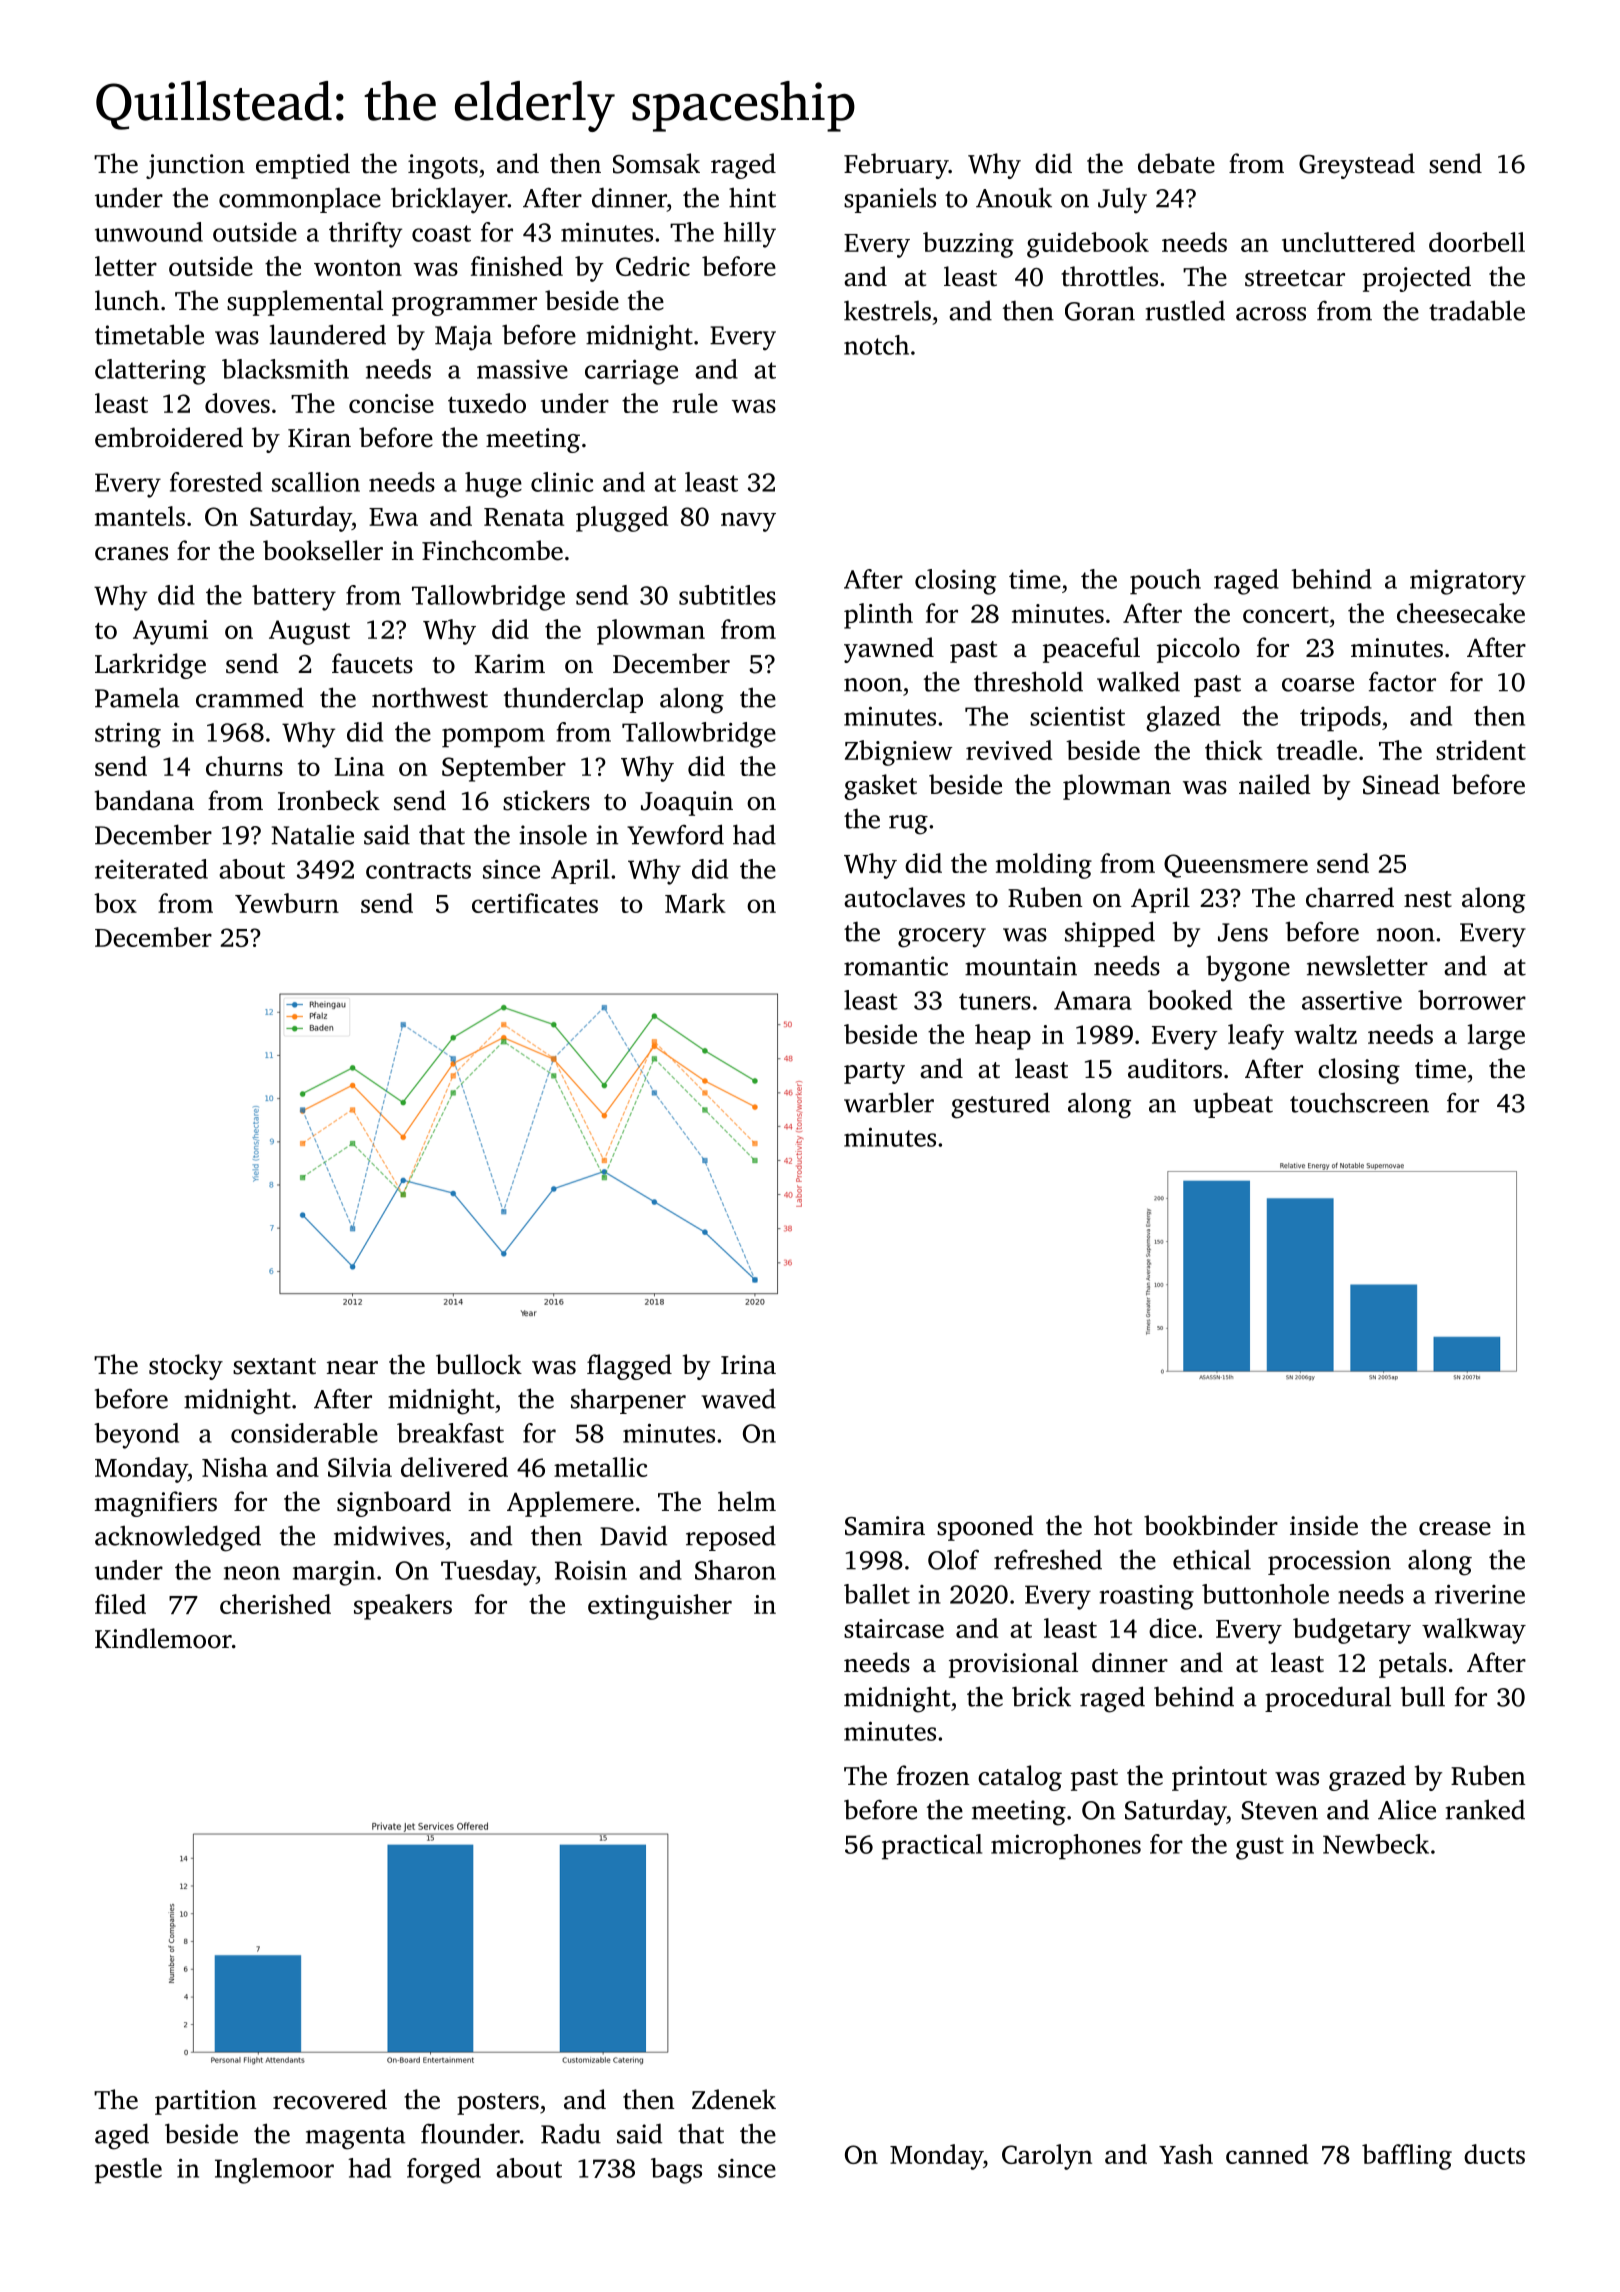 Image resolution: width=1620 pixels, height=2292 pixels. Describe the element at coordinates (933, 1775) in the screenshot. I see `frozen` at that location.
